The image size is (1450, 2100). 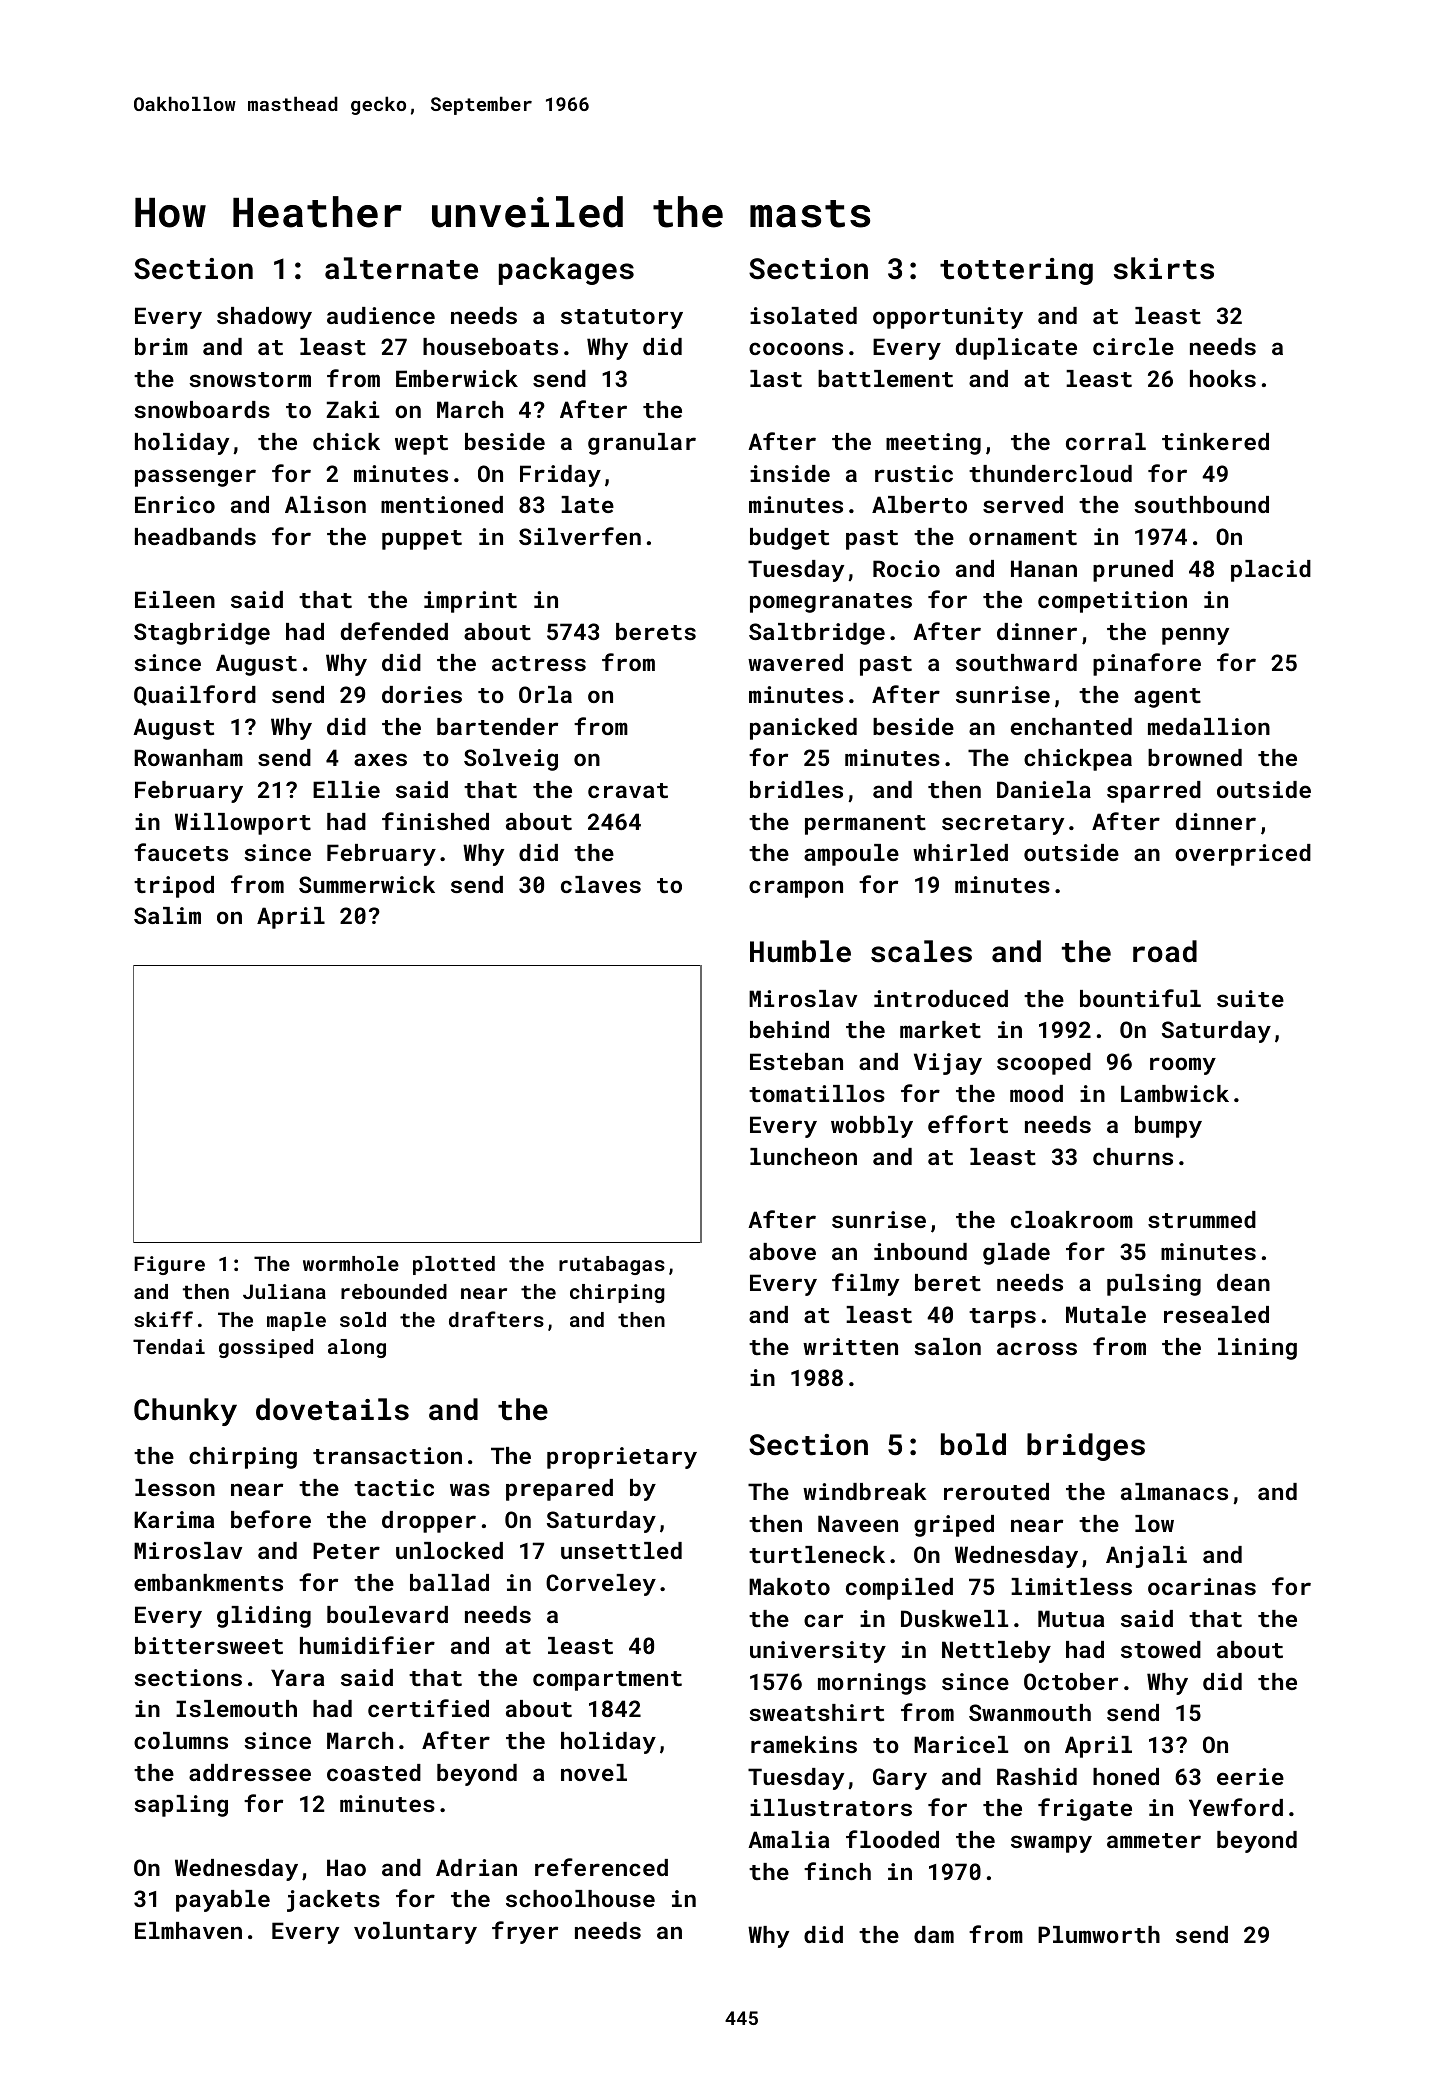 I want to click on audience, so click(x=381, y=315).
